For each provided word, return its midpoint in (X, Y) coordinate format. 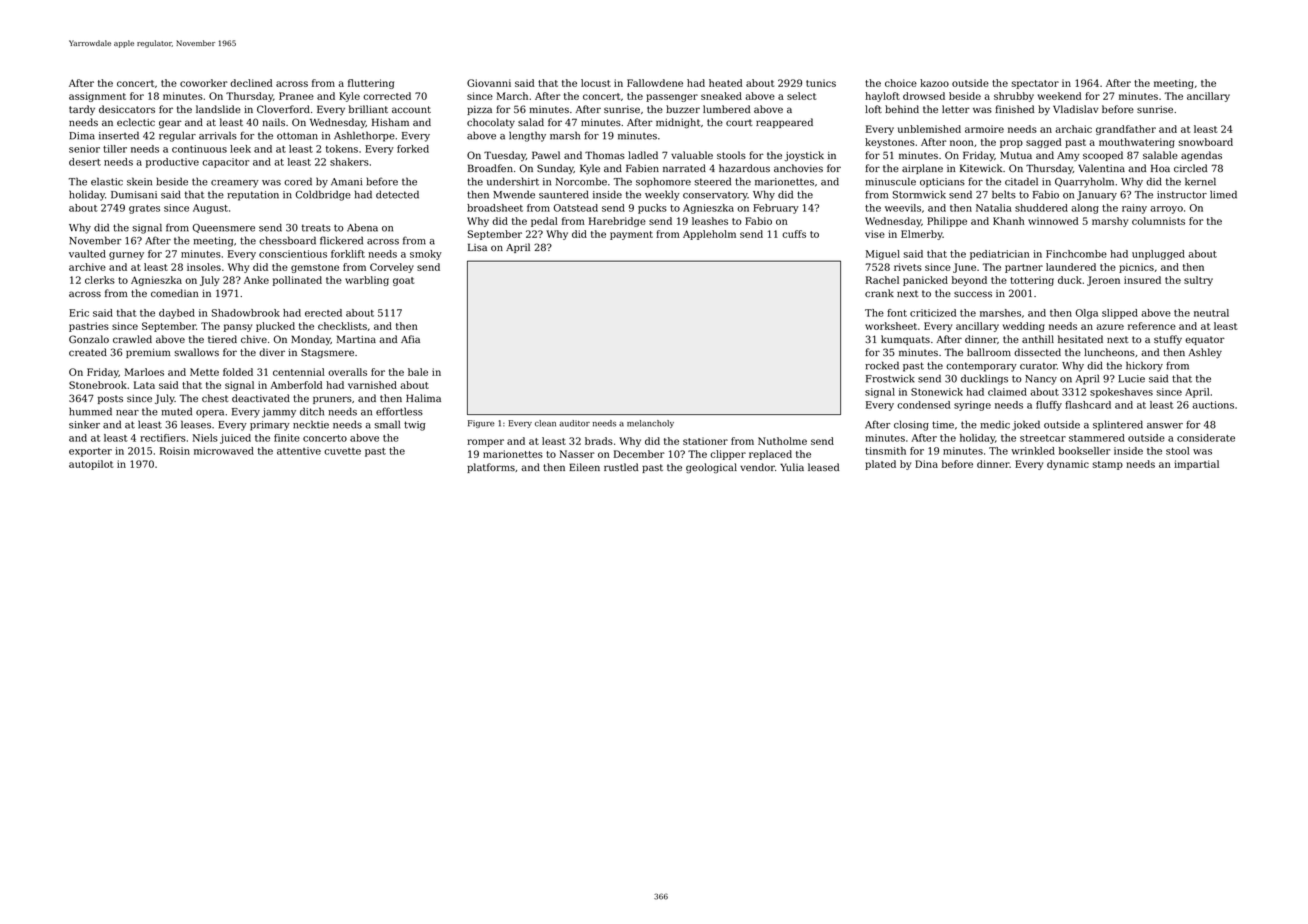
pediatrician (1000, 255)
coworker (204, 83)
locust (596, 83)
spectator (1035, 84)
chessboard (287, 240)
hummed (90, 411)
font (897, 313)
